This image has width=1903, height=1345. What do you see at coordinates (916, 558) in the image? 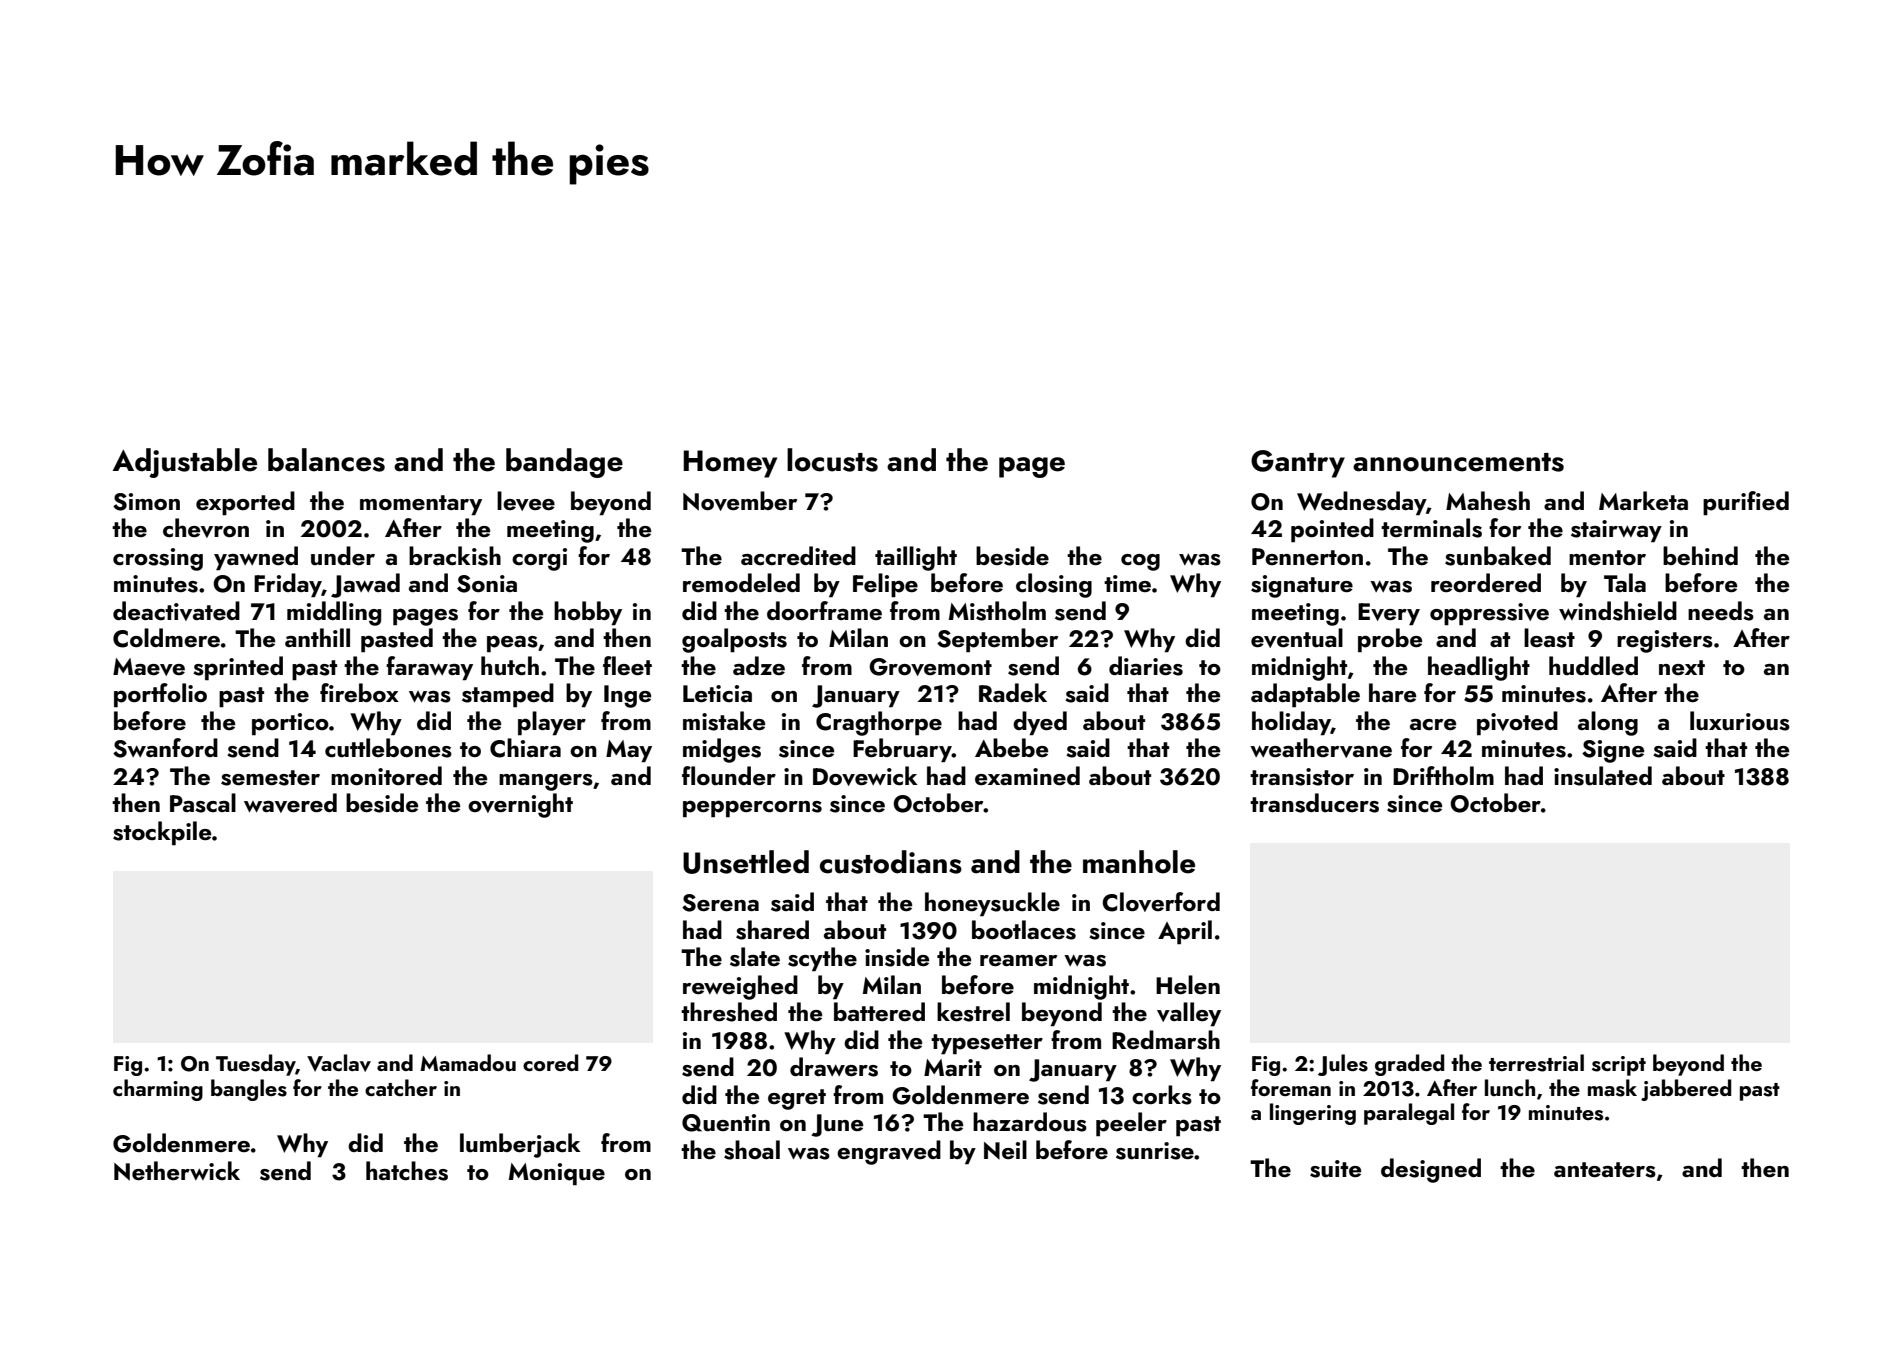
I see `taillight` at bounding box center [916, 558].
